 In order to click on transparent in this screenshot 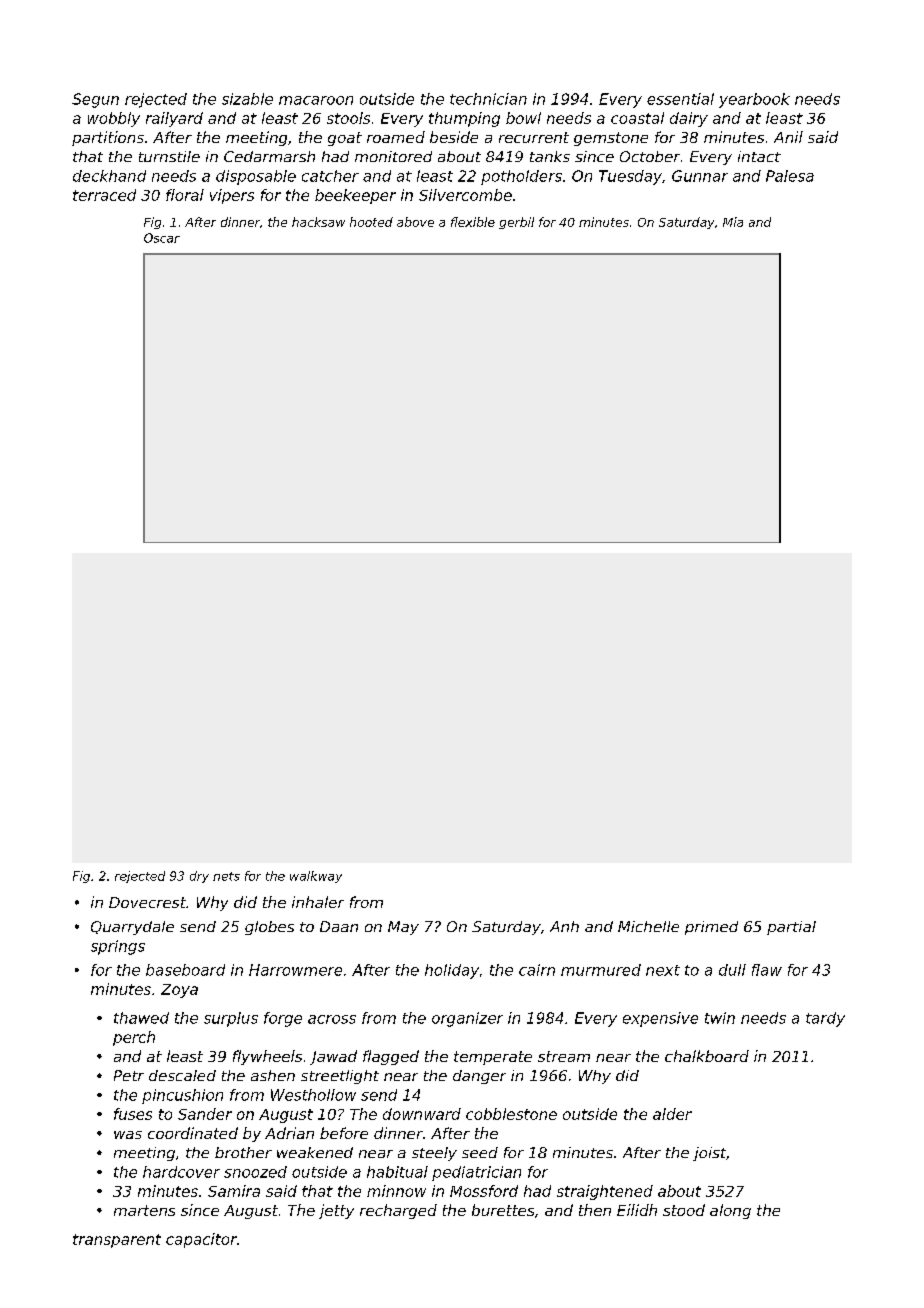, I will do `click(117, 1241)`.
